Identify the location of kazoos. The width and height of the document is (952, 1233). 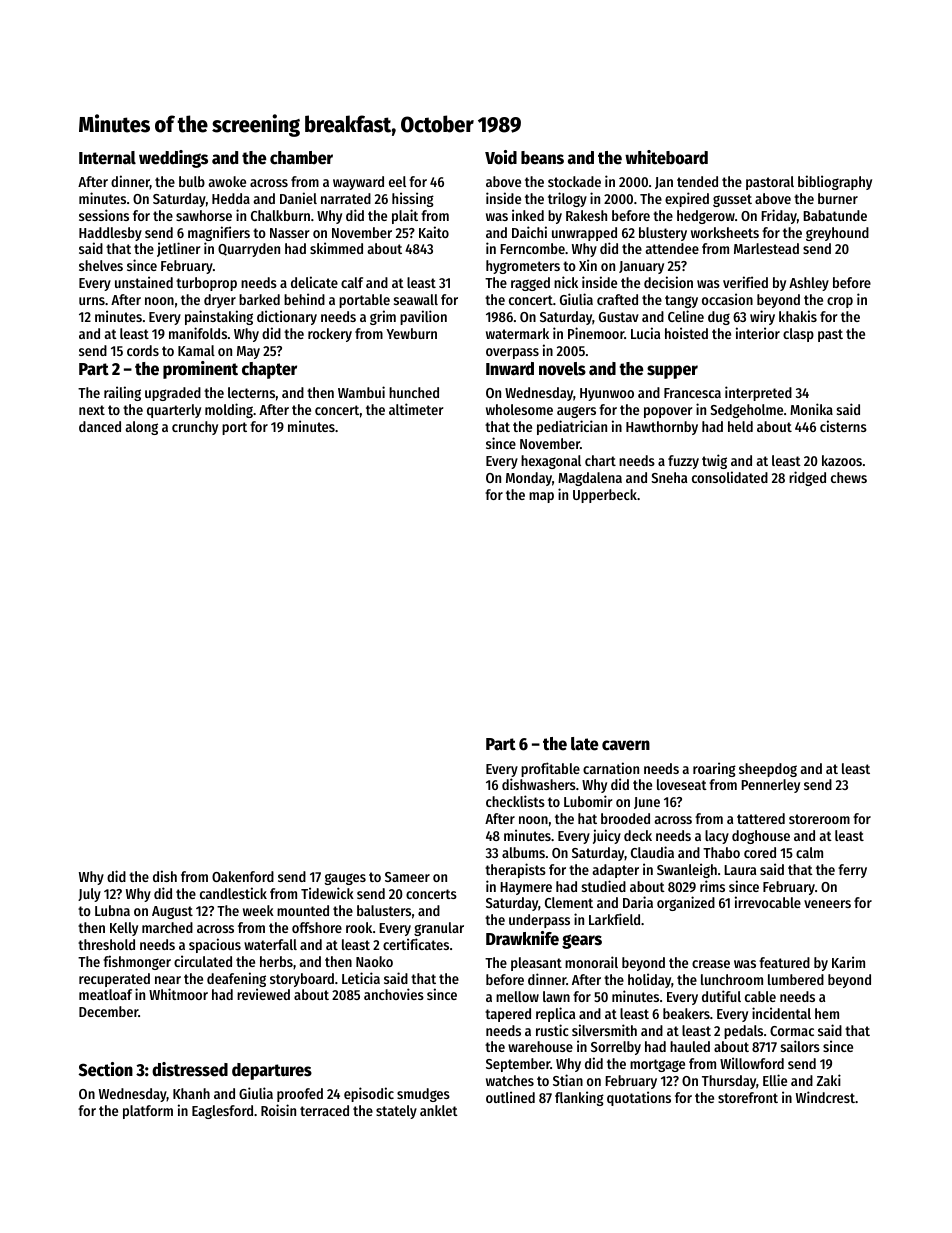
(842, 460).
